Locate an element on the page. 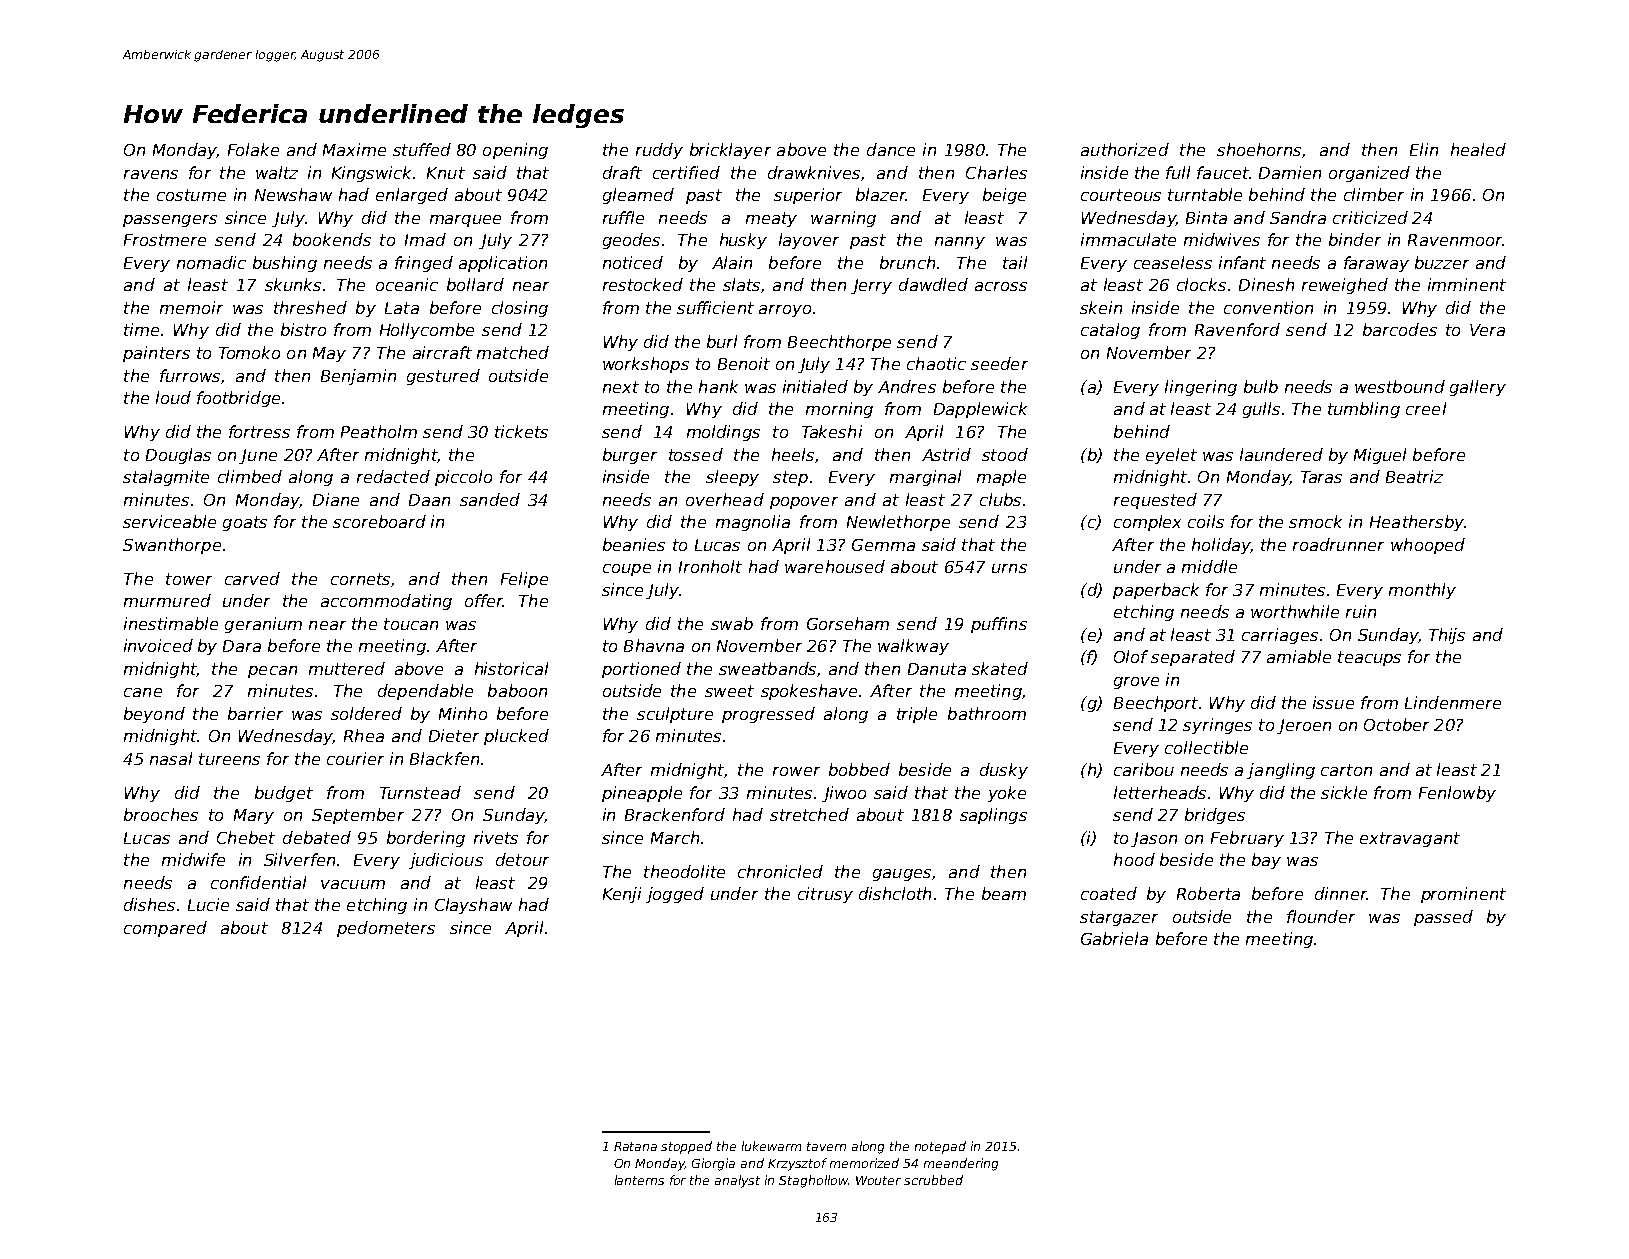 The width and height of the page is (1629, 1259). scrubbed is located at coordinates (933, 1180).
